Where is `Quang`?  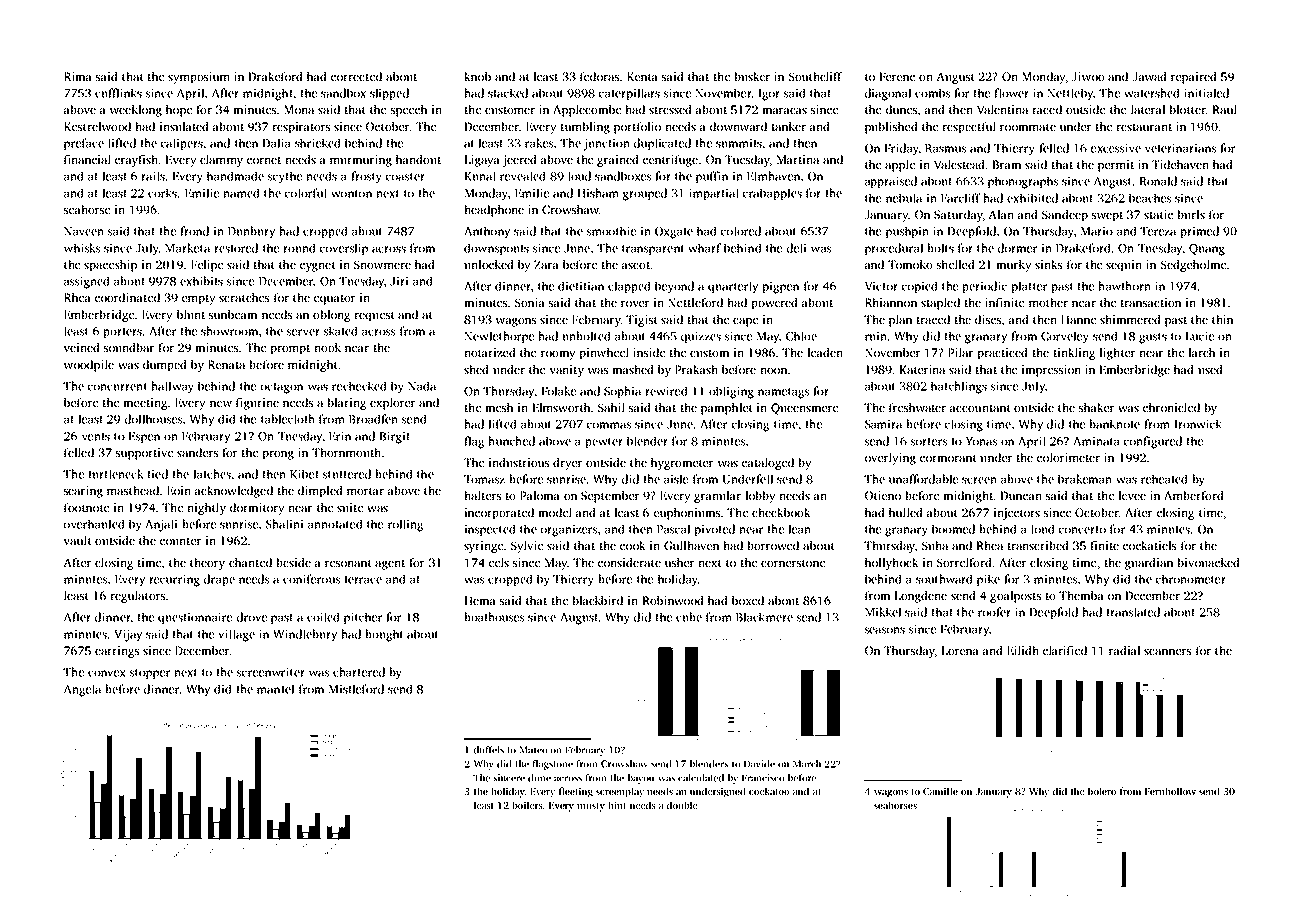 Quang is located at coordinates (1207, 250).
